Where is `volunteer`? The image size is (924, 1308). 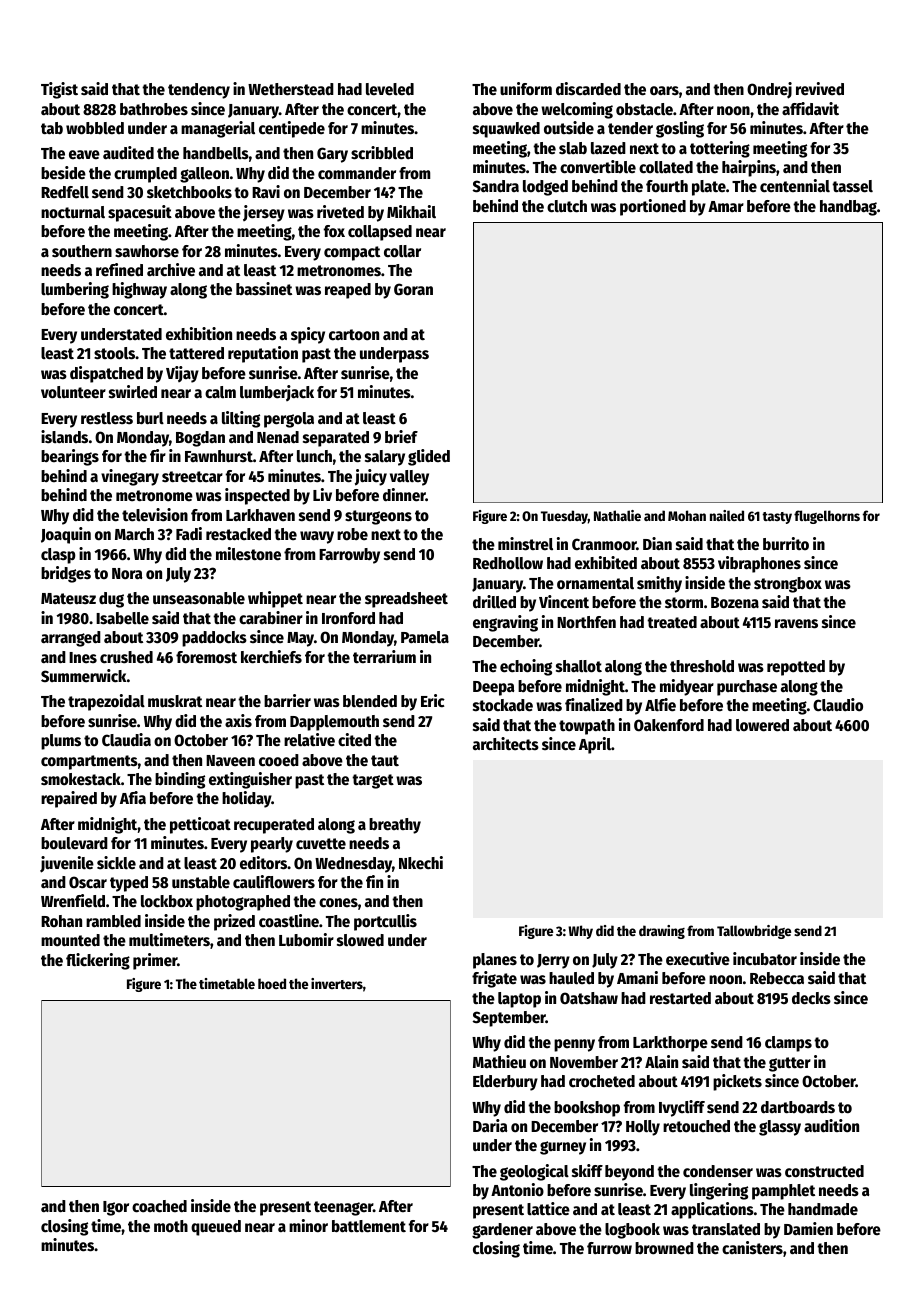
volunteer is located at coordinates (73, 392).
